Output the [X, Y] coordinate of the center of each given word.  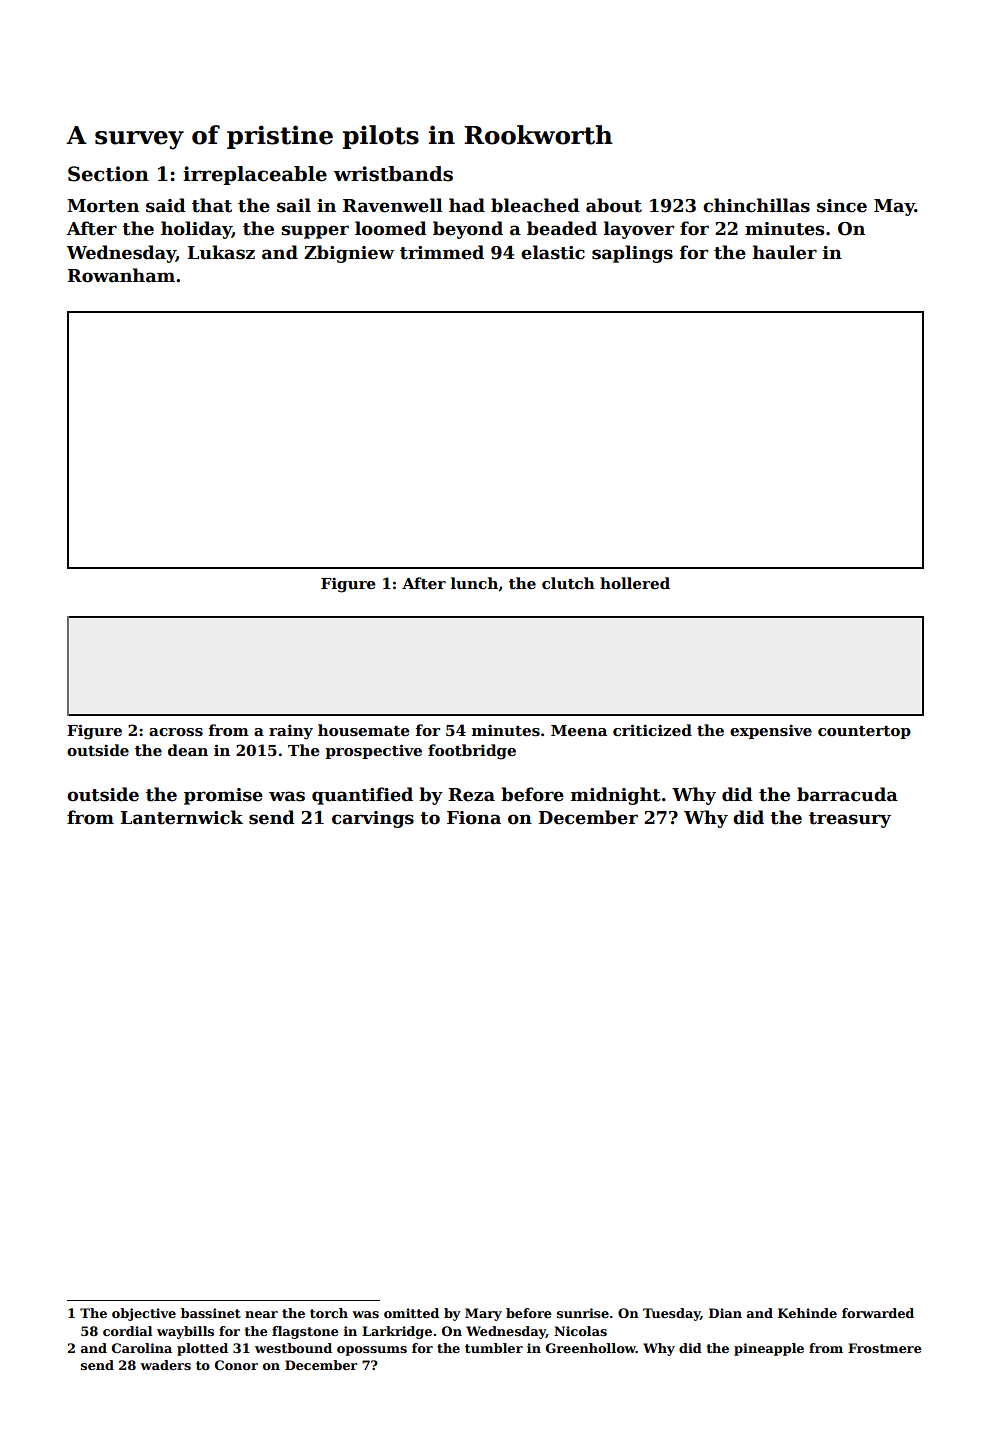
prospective [373, 751]
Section [108, 174]
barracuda [847, 794]
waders [165, 1365]
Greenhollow [591, 1348]
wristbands [393, 174]
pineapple [769, 1349]
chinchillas [756, 205]
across [176, 732]
